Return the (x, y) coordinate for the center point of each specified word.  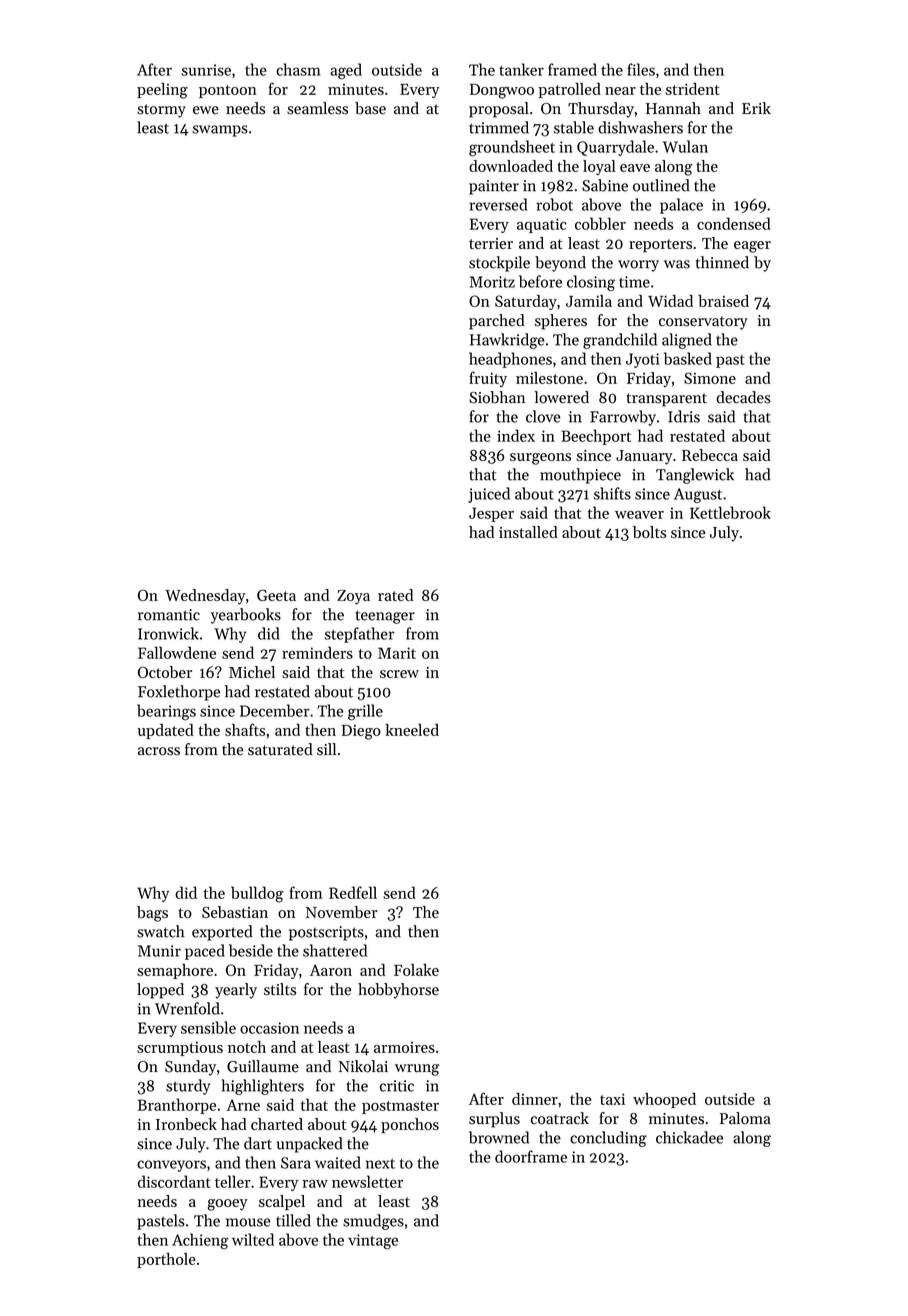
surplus (494, 1120)
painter (494, 187)
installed (528, 532)
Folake (416, 970)
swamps (220, 131)
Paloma (745, 1118)
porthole (166, 1260)
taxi (612, 1099)
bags (152, 914)
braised (723, 301)
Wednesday (205, 597)
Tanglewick (695, 476)
